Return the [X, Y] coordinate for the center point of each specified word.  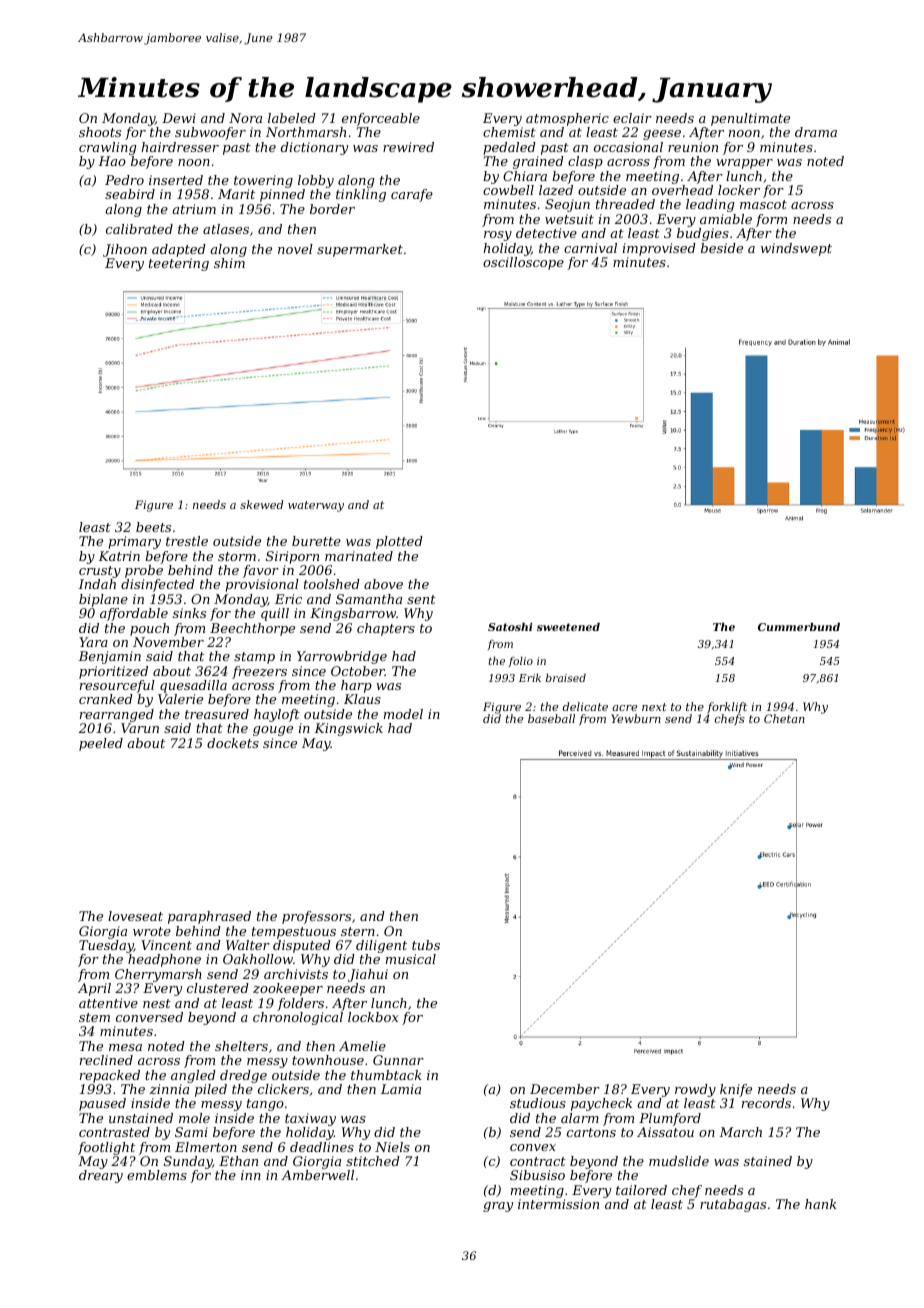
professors [316, 917]
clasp [585, 162]
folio [521, 662]
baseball [551, 718]
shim [229, 263]
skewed [261, 504]
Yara [93, 642]
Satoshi [510, 627]
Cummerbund [799, 627]
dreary [101, 1176]
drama [816, 132]
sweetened [568, 627]
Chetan [784, 718]
